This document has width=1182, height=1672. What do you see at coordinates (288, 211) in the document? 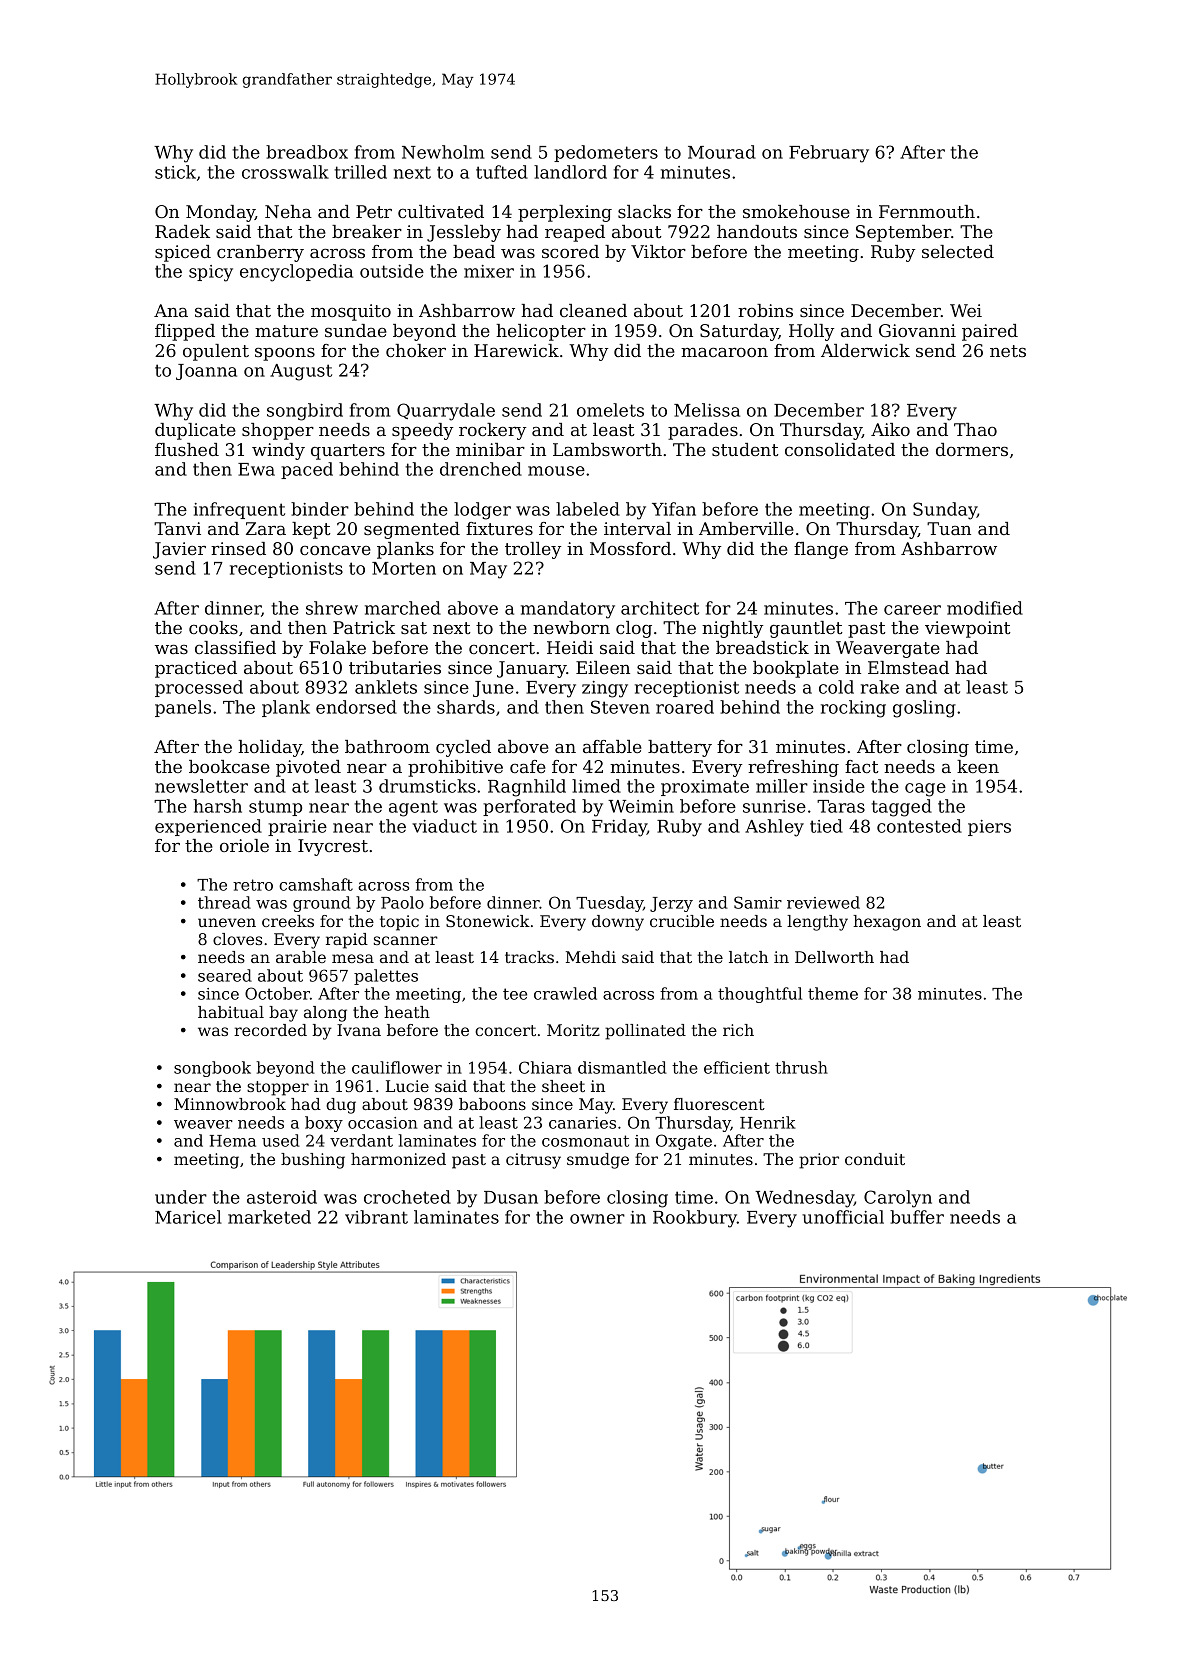
I see `Neha` at bounding box center [288, 211].
